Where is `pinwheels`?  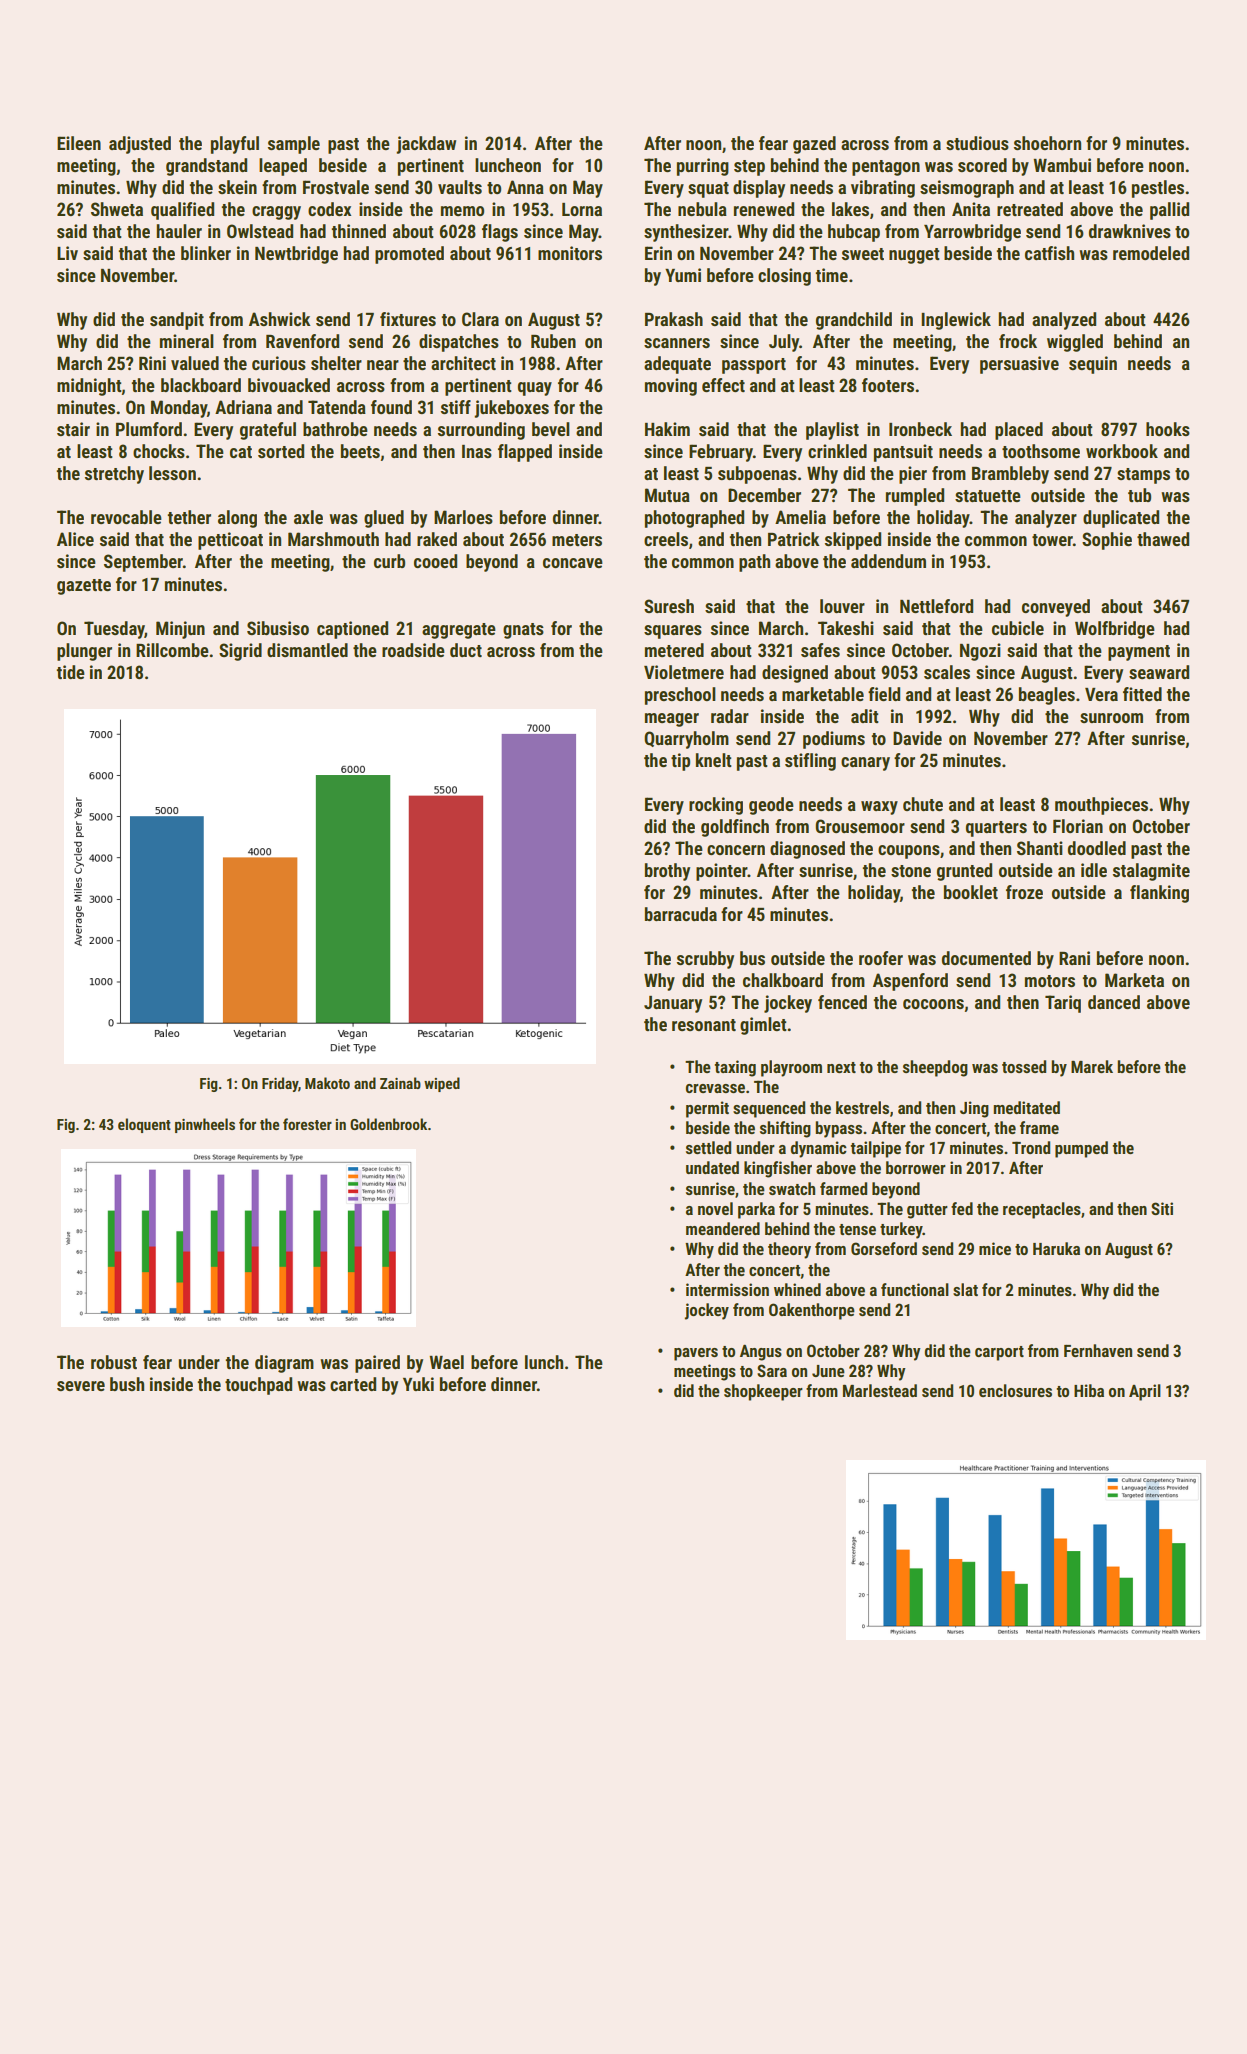 pinwheels is located at coordinates (205, 1125).
